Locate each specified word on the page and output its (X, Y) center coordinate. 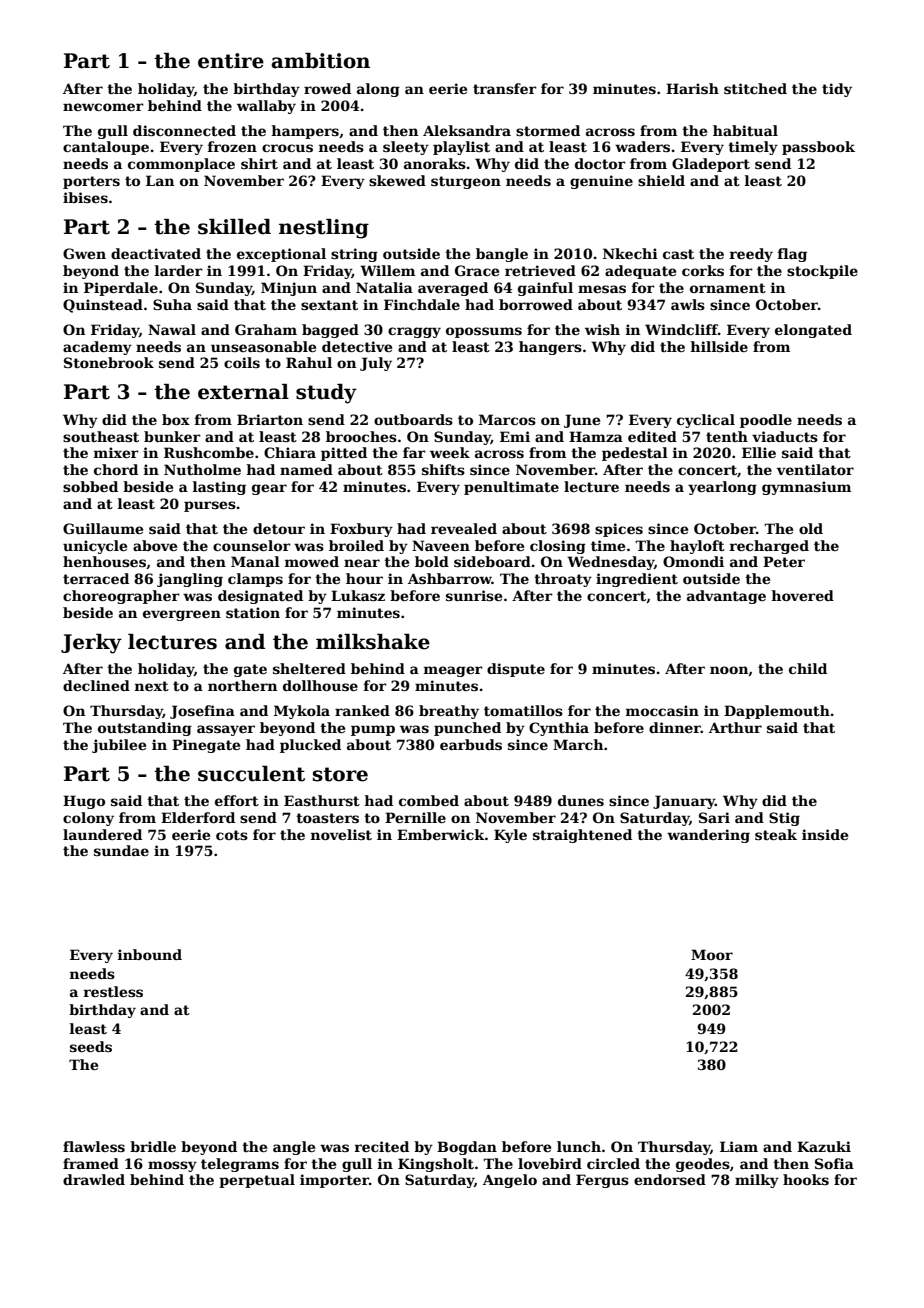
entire (231, 61)
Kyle (510, 836)
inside (825, 834)
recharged (769, 547)
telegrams (240, 1165)
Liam (739, 1146)
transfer (505, 88)
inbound (150, 954)
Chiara (290, 452)
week (450, 452)
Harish (692, 88)
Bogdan (467, 1148)
